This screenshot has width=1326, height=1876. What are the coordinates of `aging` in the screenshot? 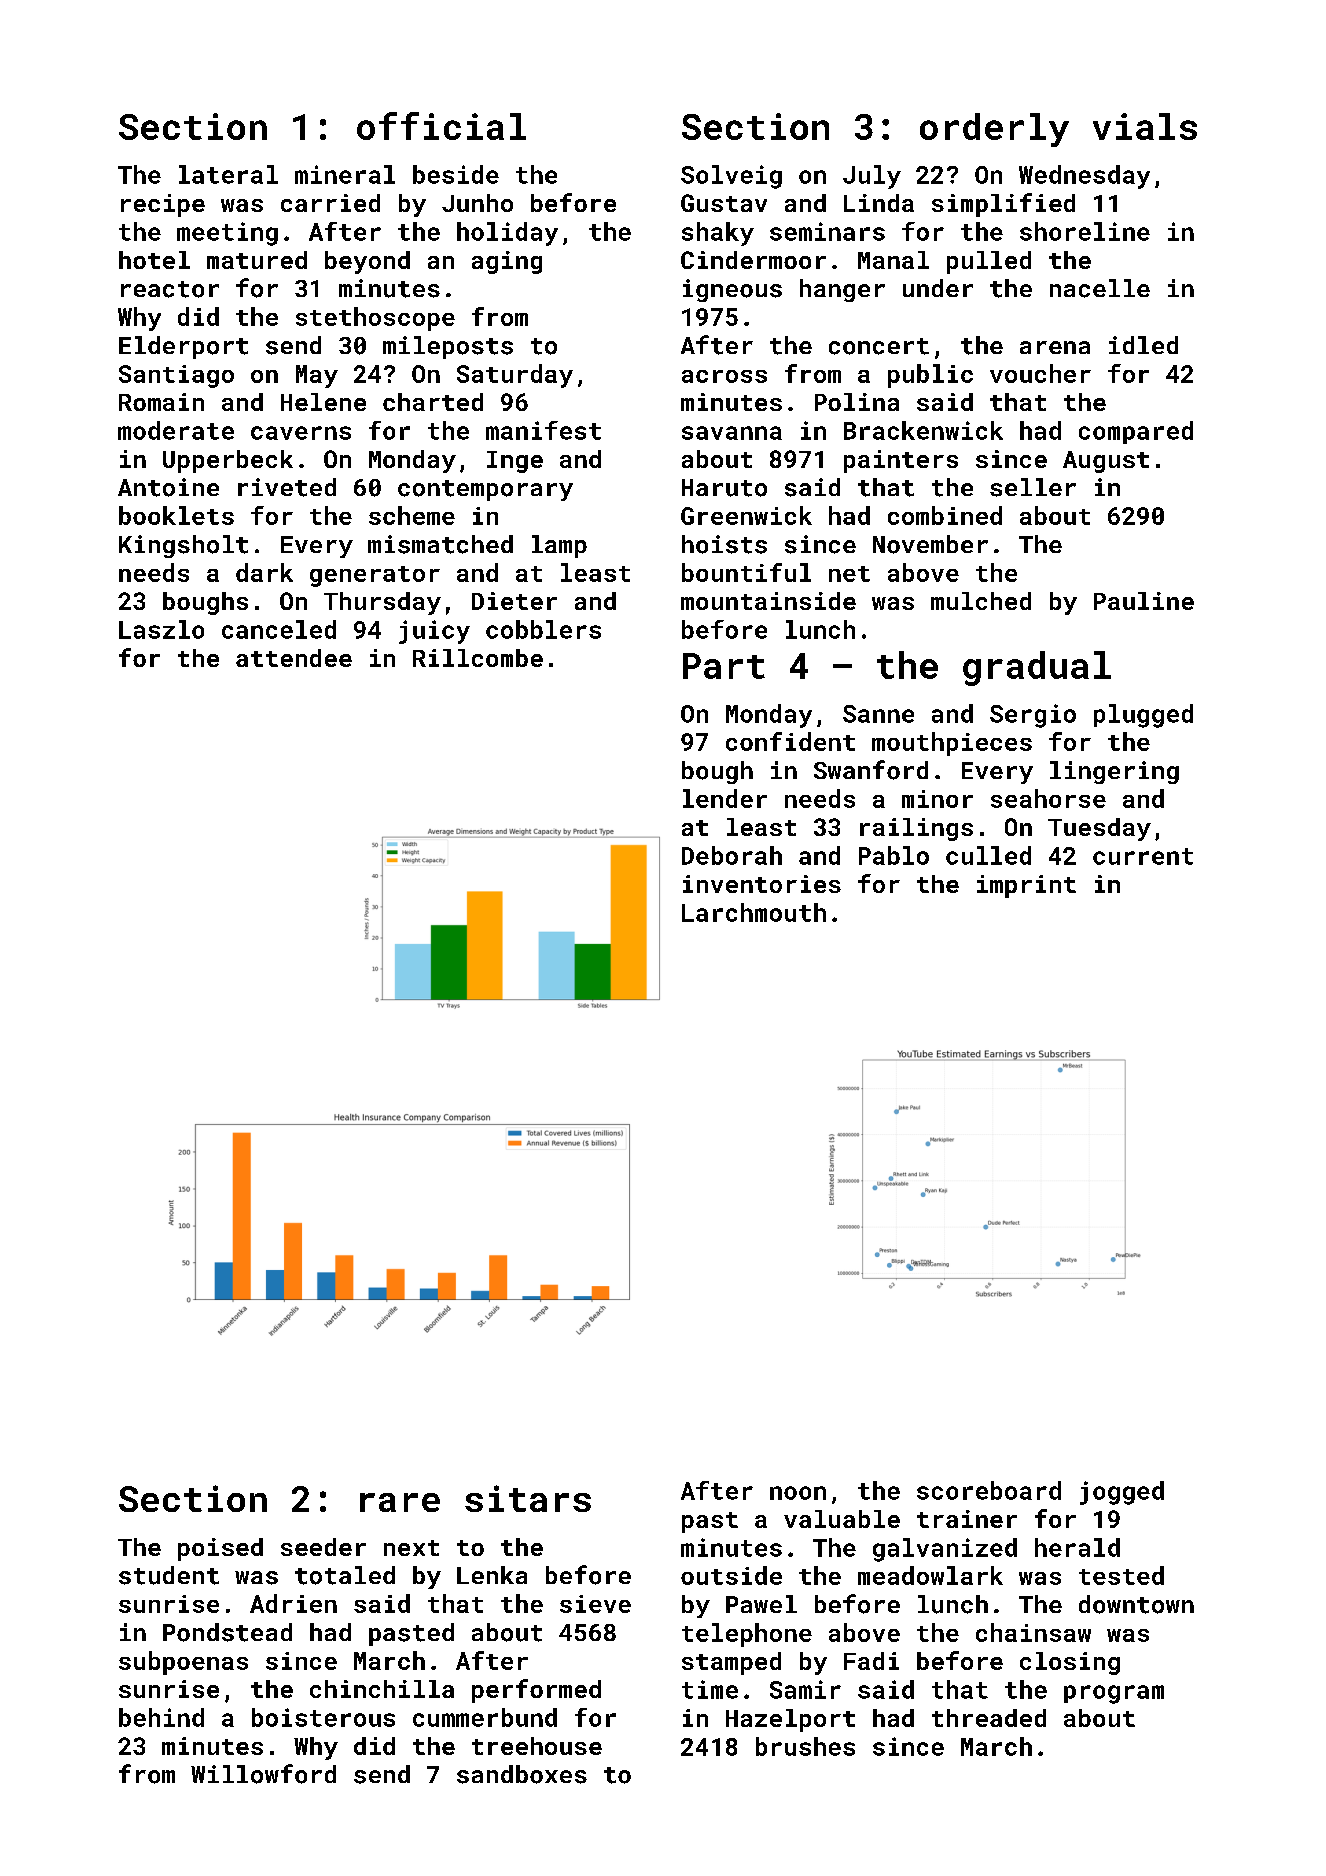 It's located at (507, 262).
